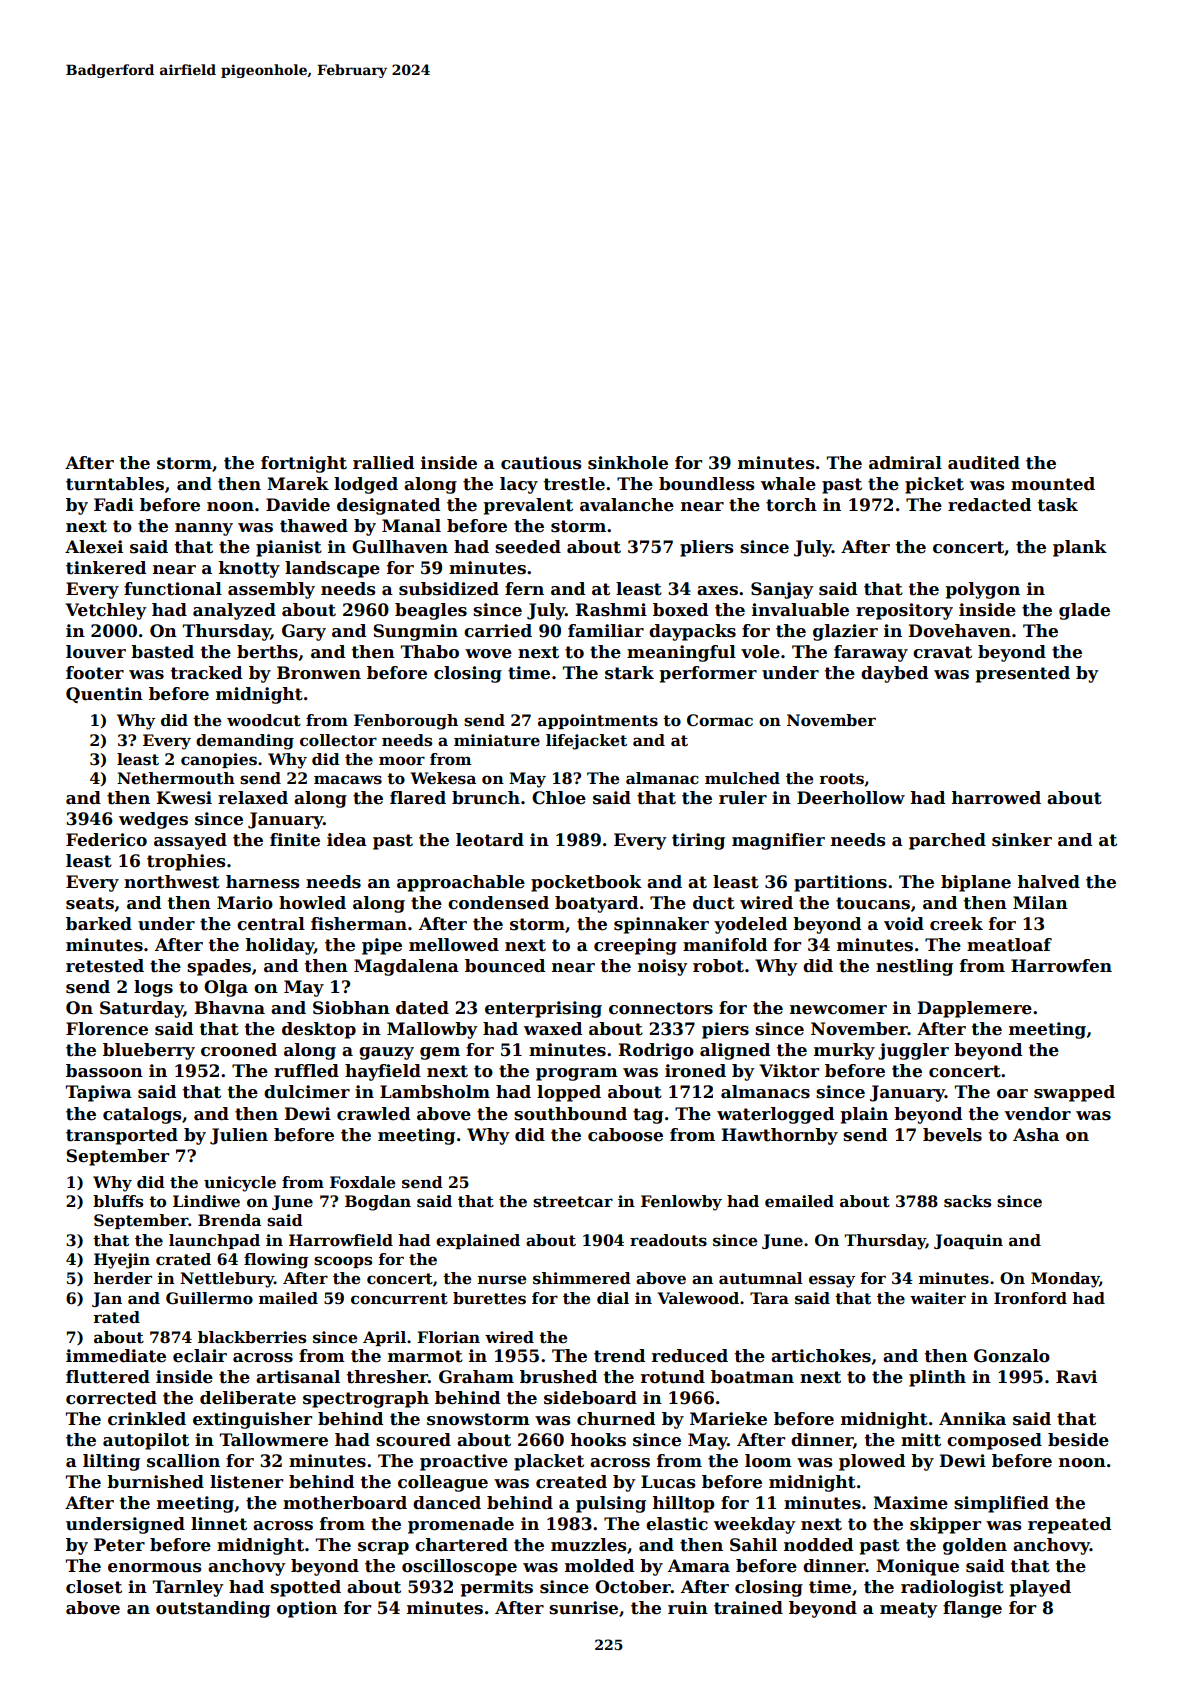 The height and width of the screenshot is (1681, 1189). I want to click on boatyard, so click(596, 904).
